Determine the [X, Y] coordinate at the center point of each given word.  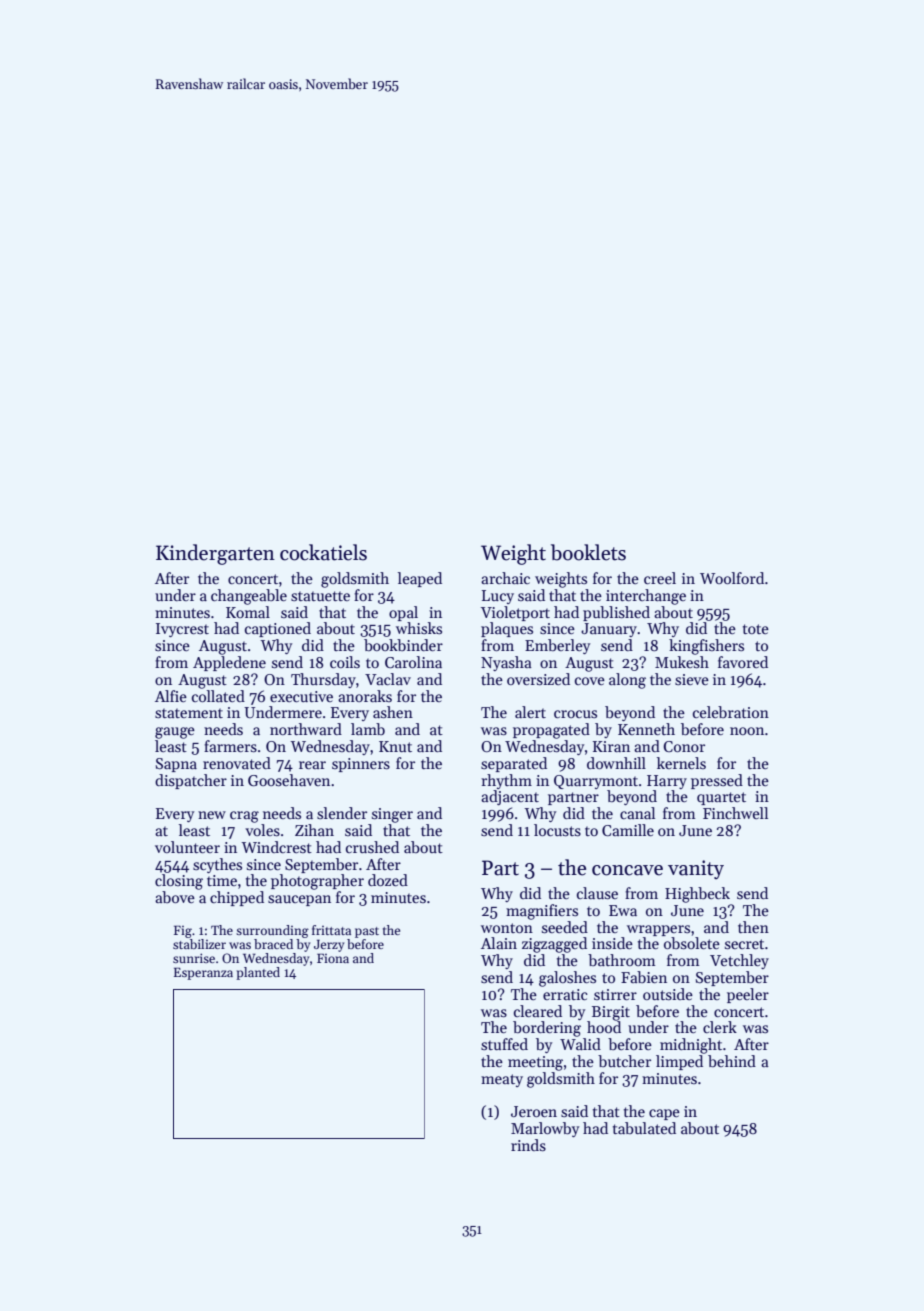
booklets [588, 552]
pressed [717, 781]
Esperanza [203, 973]
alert [530, 712]
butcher [624, 1061]
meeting [535, 1063]
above [175, 897]
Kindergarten [215, 554]
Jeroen [534, 1111]
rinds [528, 1145]
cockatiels [323, 552]
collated [218, 696]
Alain [499, 943]
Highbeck [697, 895]
